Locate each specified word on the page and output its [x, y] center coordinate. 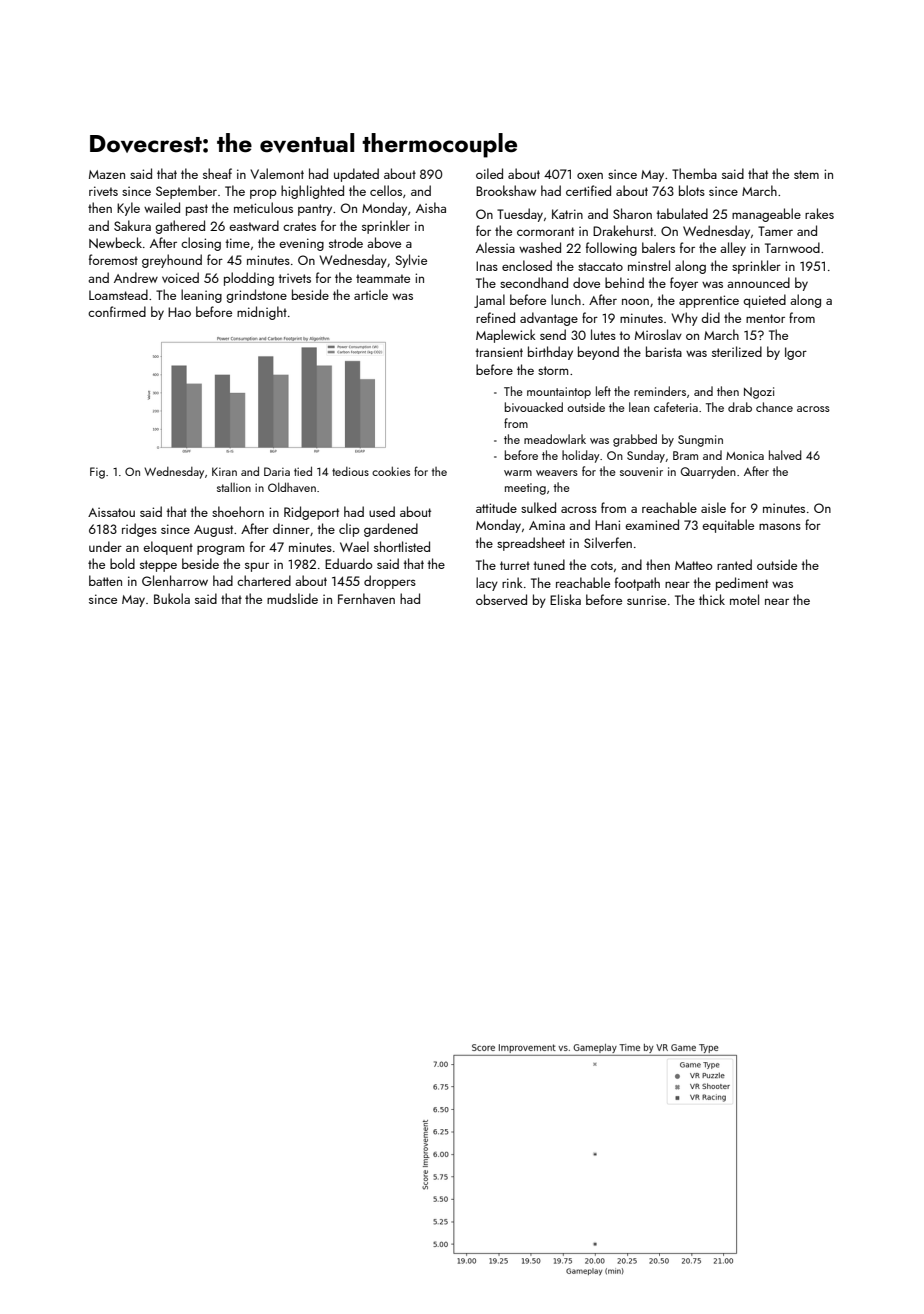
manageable [766, 215]
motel [744, 599]
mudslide [292, 598]
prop [263, 194]
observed [501, 599]
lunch [566, 299]
